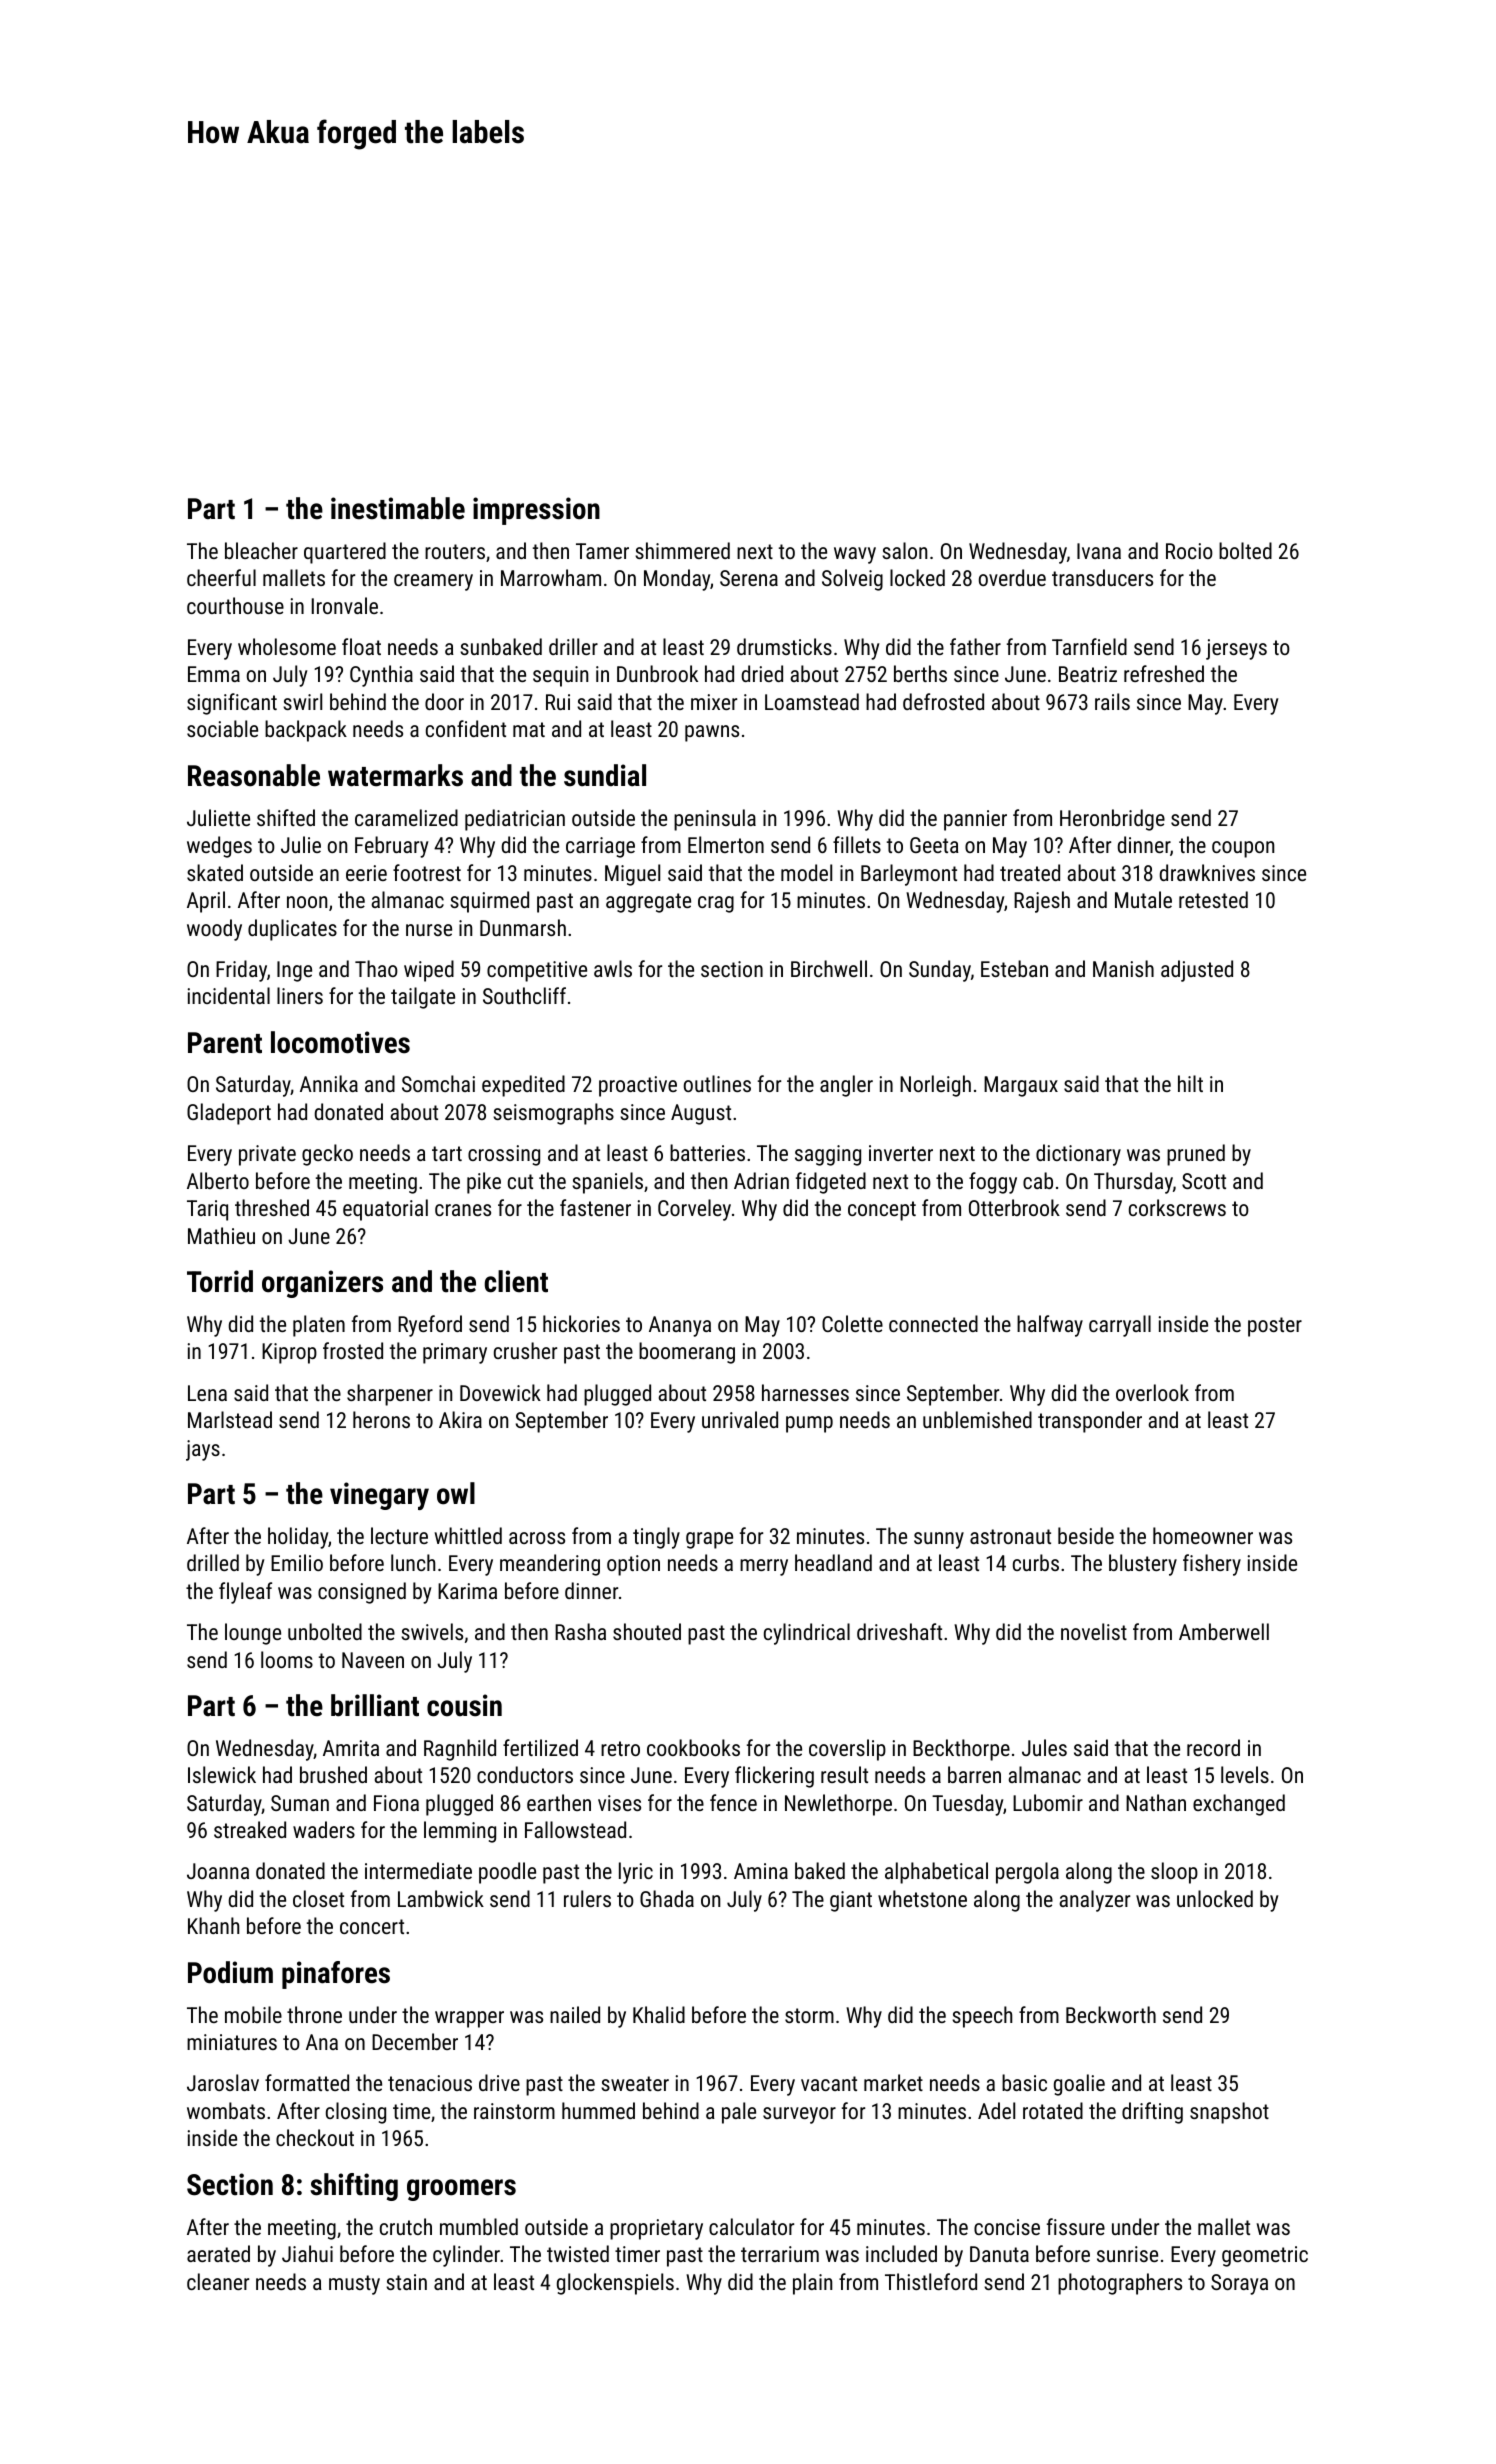 The width and height of the document is (1496, 2464). Describe the element at coordinates (550, 1565) in the document. I see `meandering` at that location.
